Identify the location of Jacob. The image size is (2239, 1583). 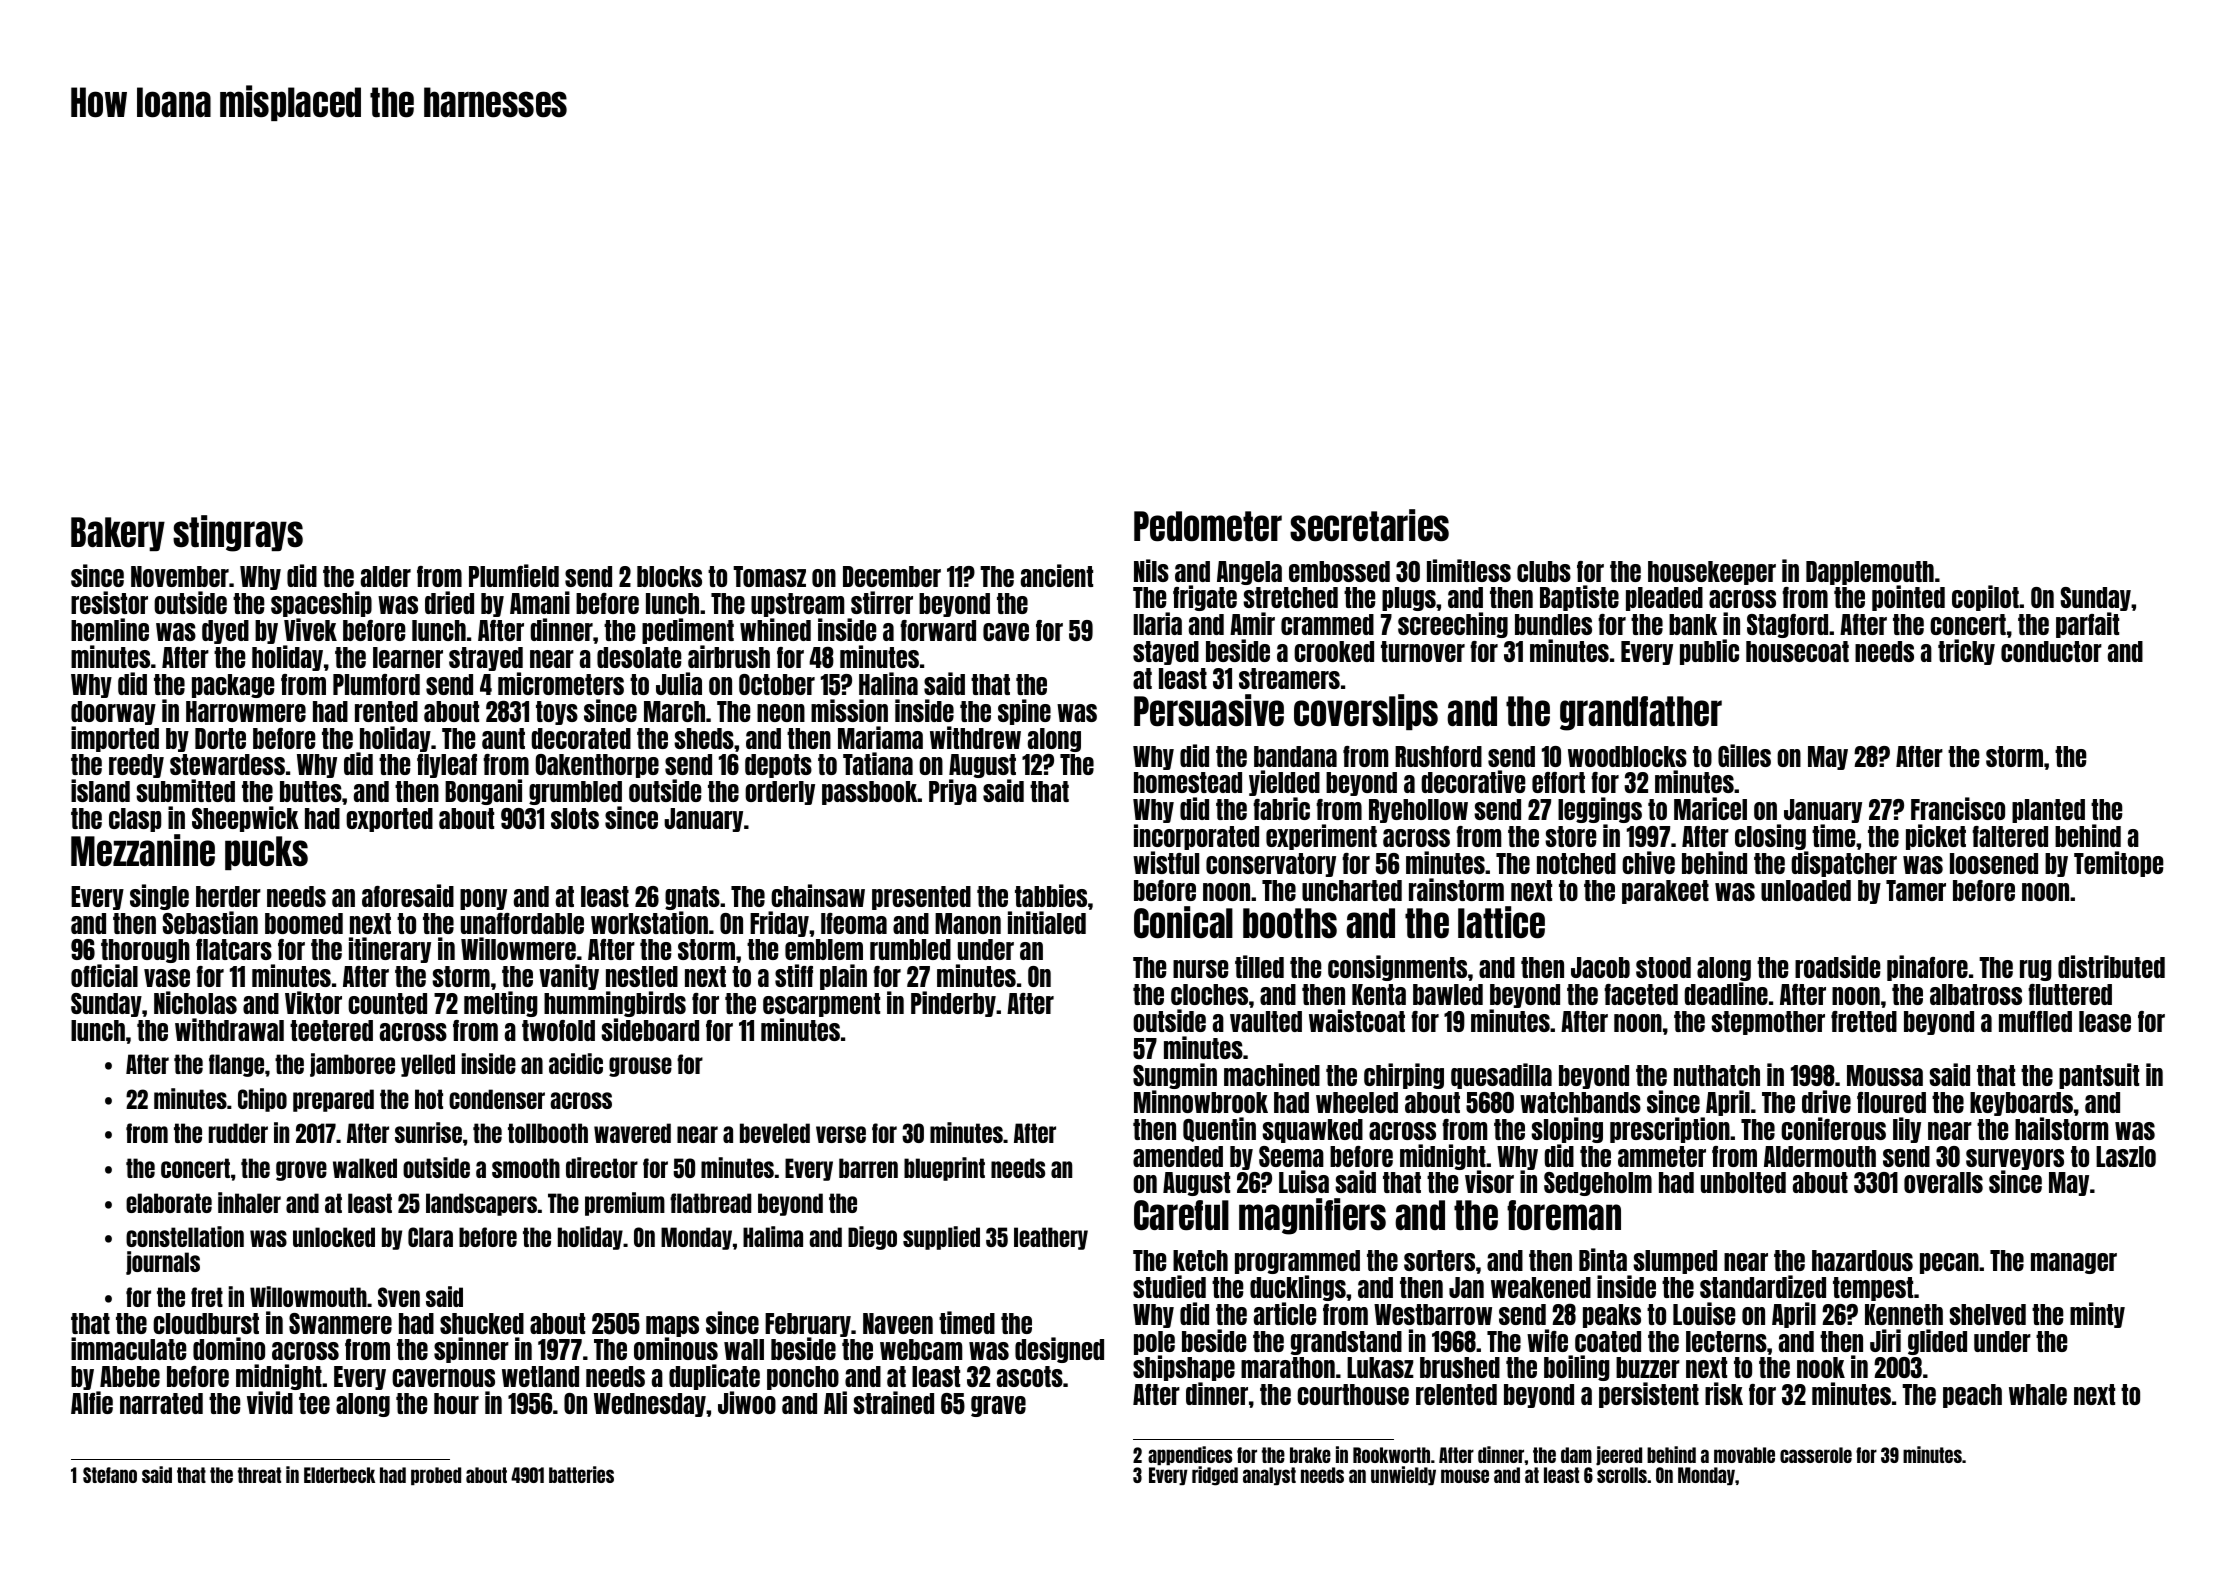
(1600, 967).
